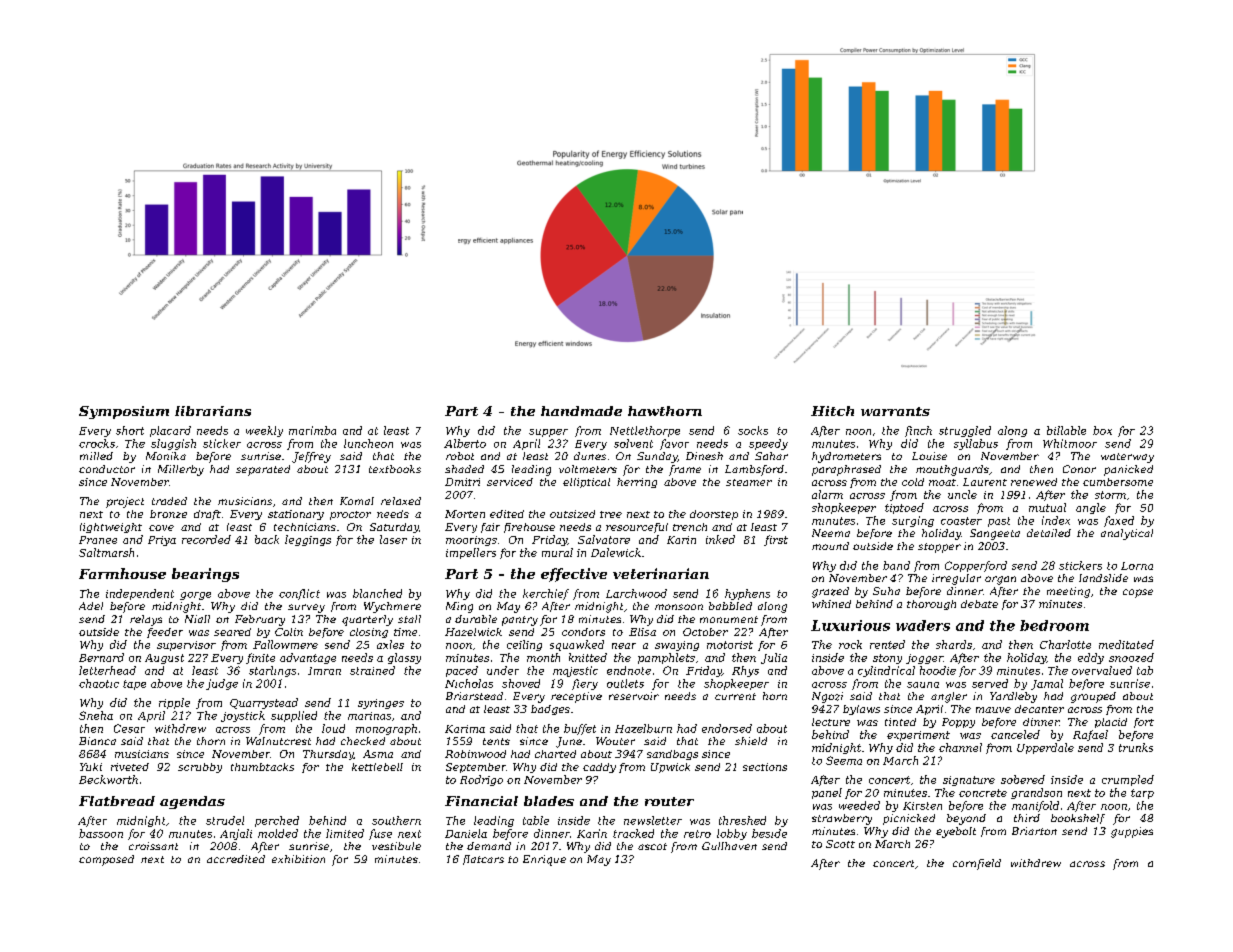  Describe the element at coordinates (377, 767) in the screenshot. I see `kettlebell` at that location.
